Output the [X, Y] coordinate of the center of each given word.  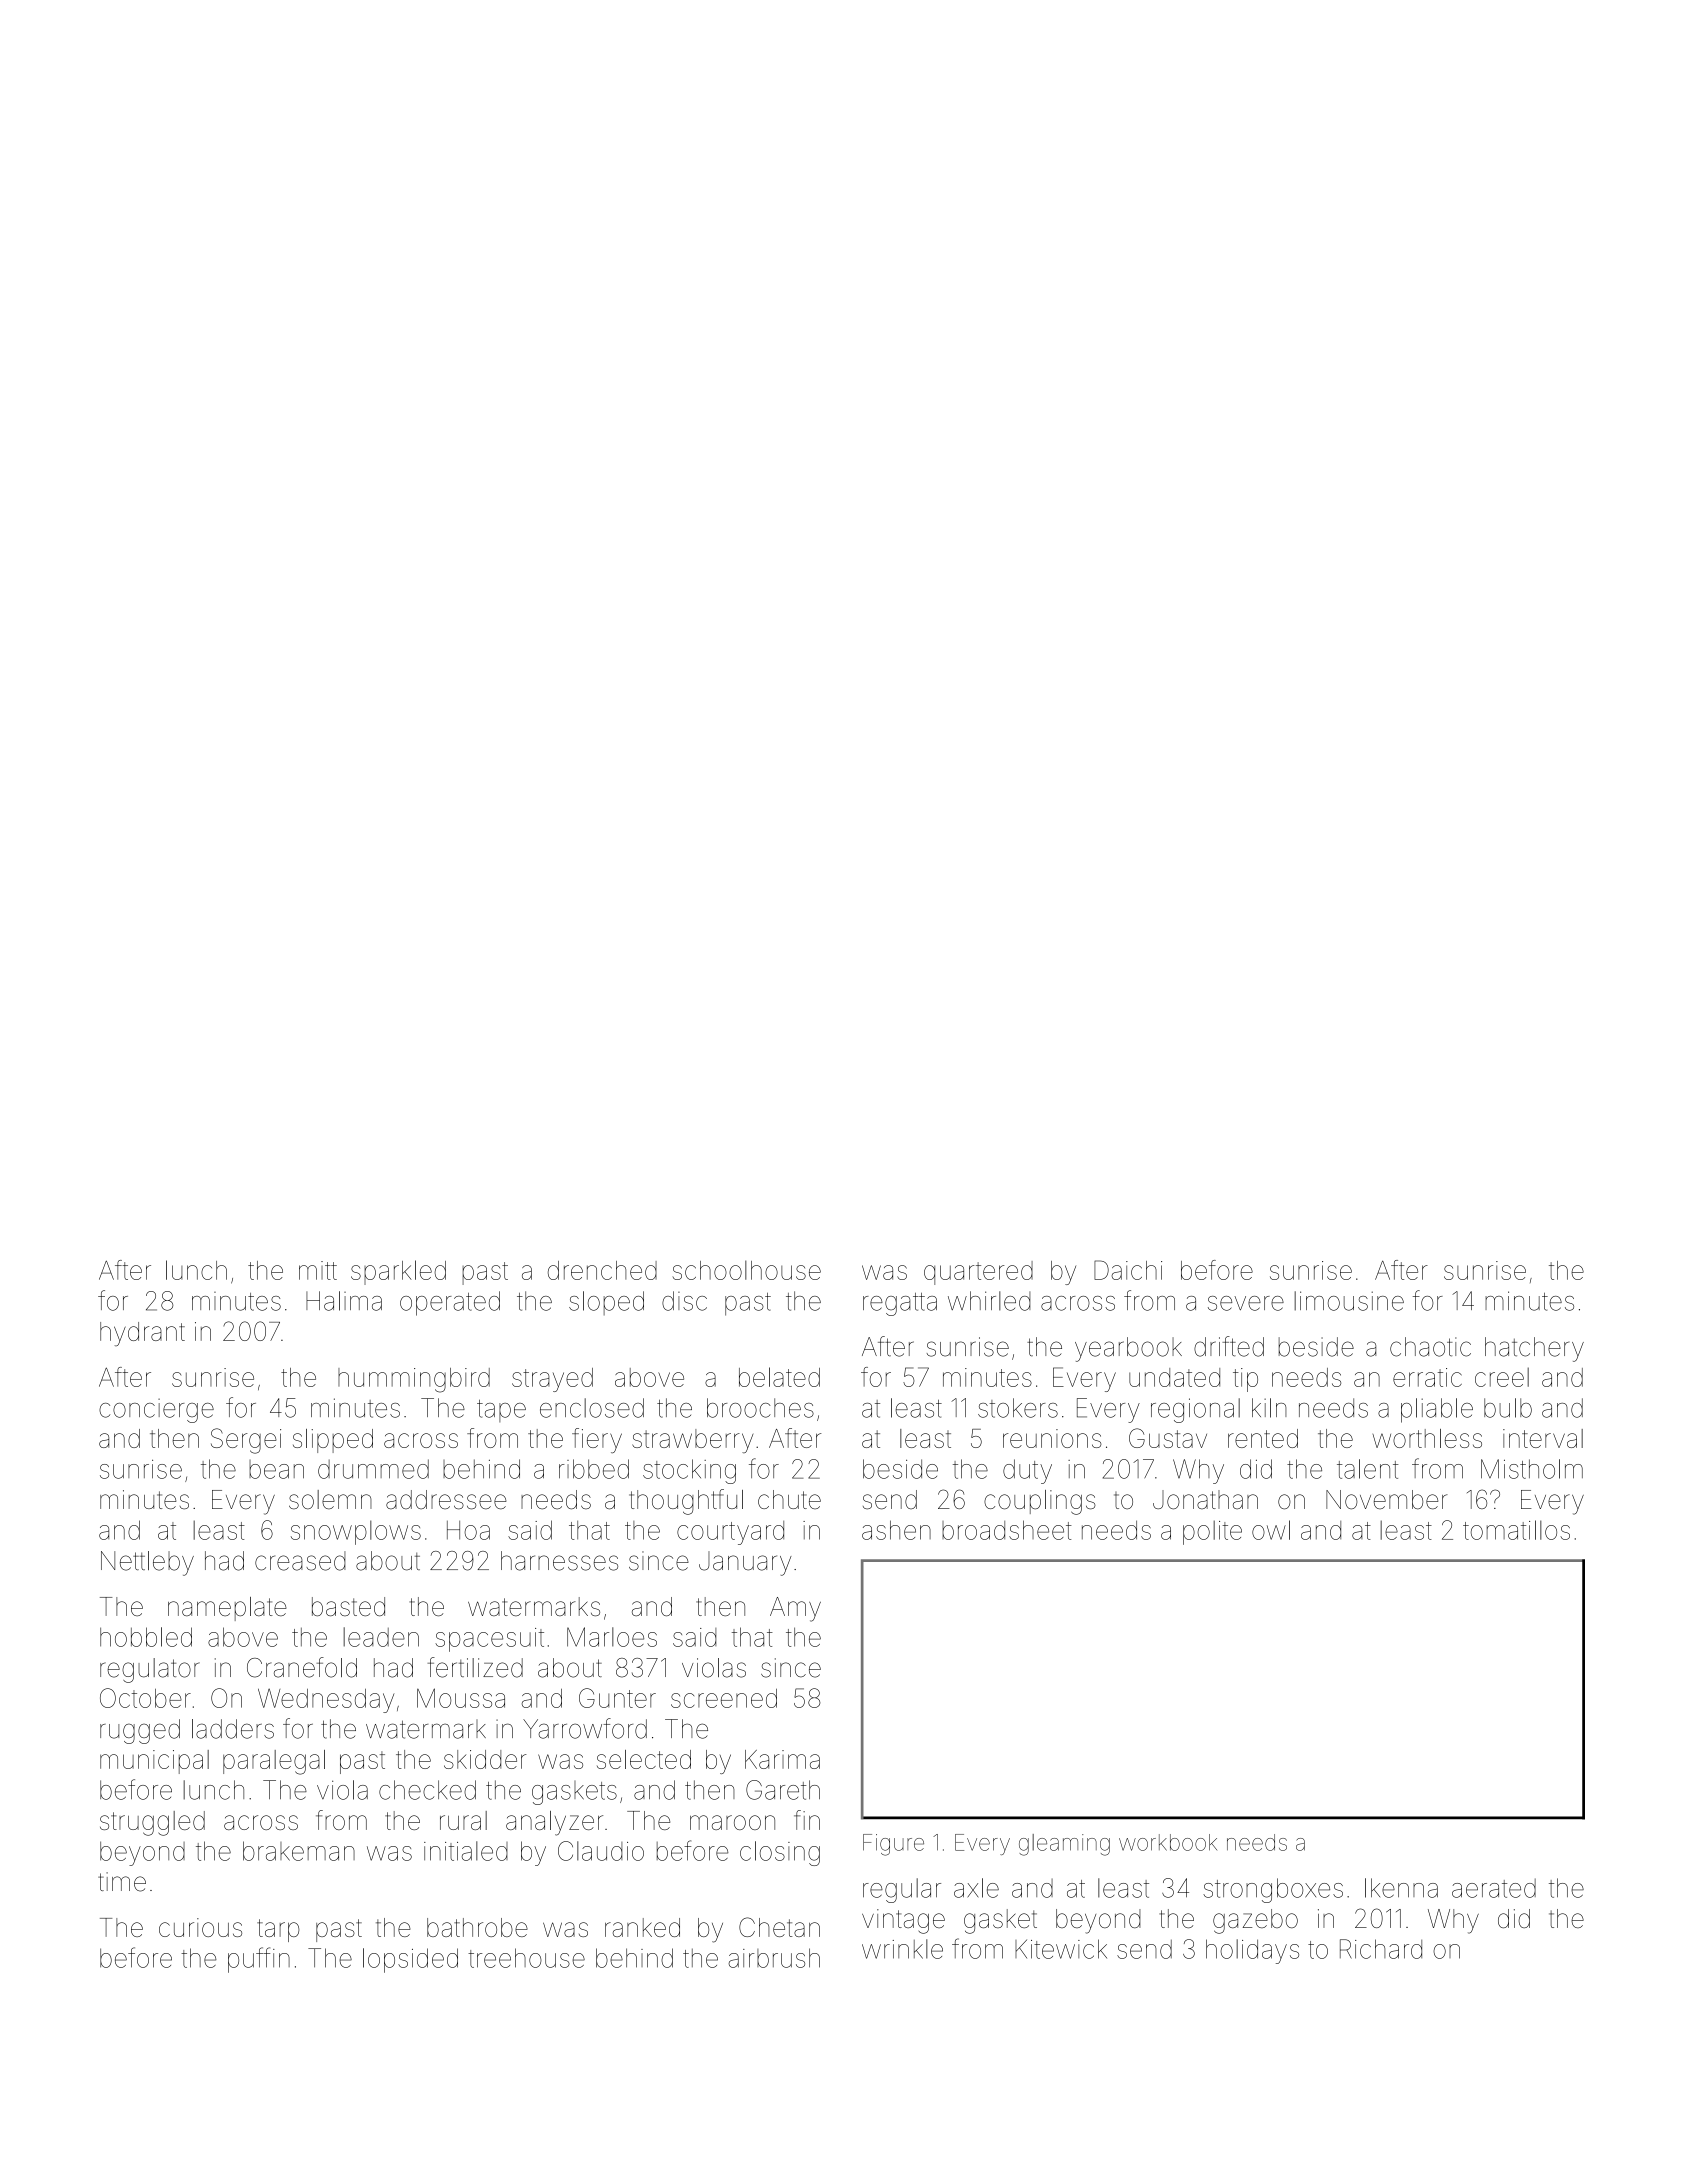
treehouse [526, 1958]
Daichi [1128, 1270]
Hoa [468, 1530]
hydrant [142, 1334]
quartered [978, 1273]
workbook [1168, 1842]
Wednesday [326, 1700]
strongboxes [1273, 1890]
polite [1212, 1532]
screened [724, 1698]
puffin [259, 1960]
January [745, 1563]
